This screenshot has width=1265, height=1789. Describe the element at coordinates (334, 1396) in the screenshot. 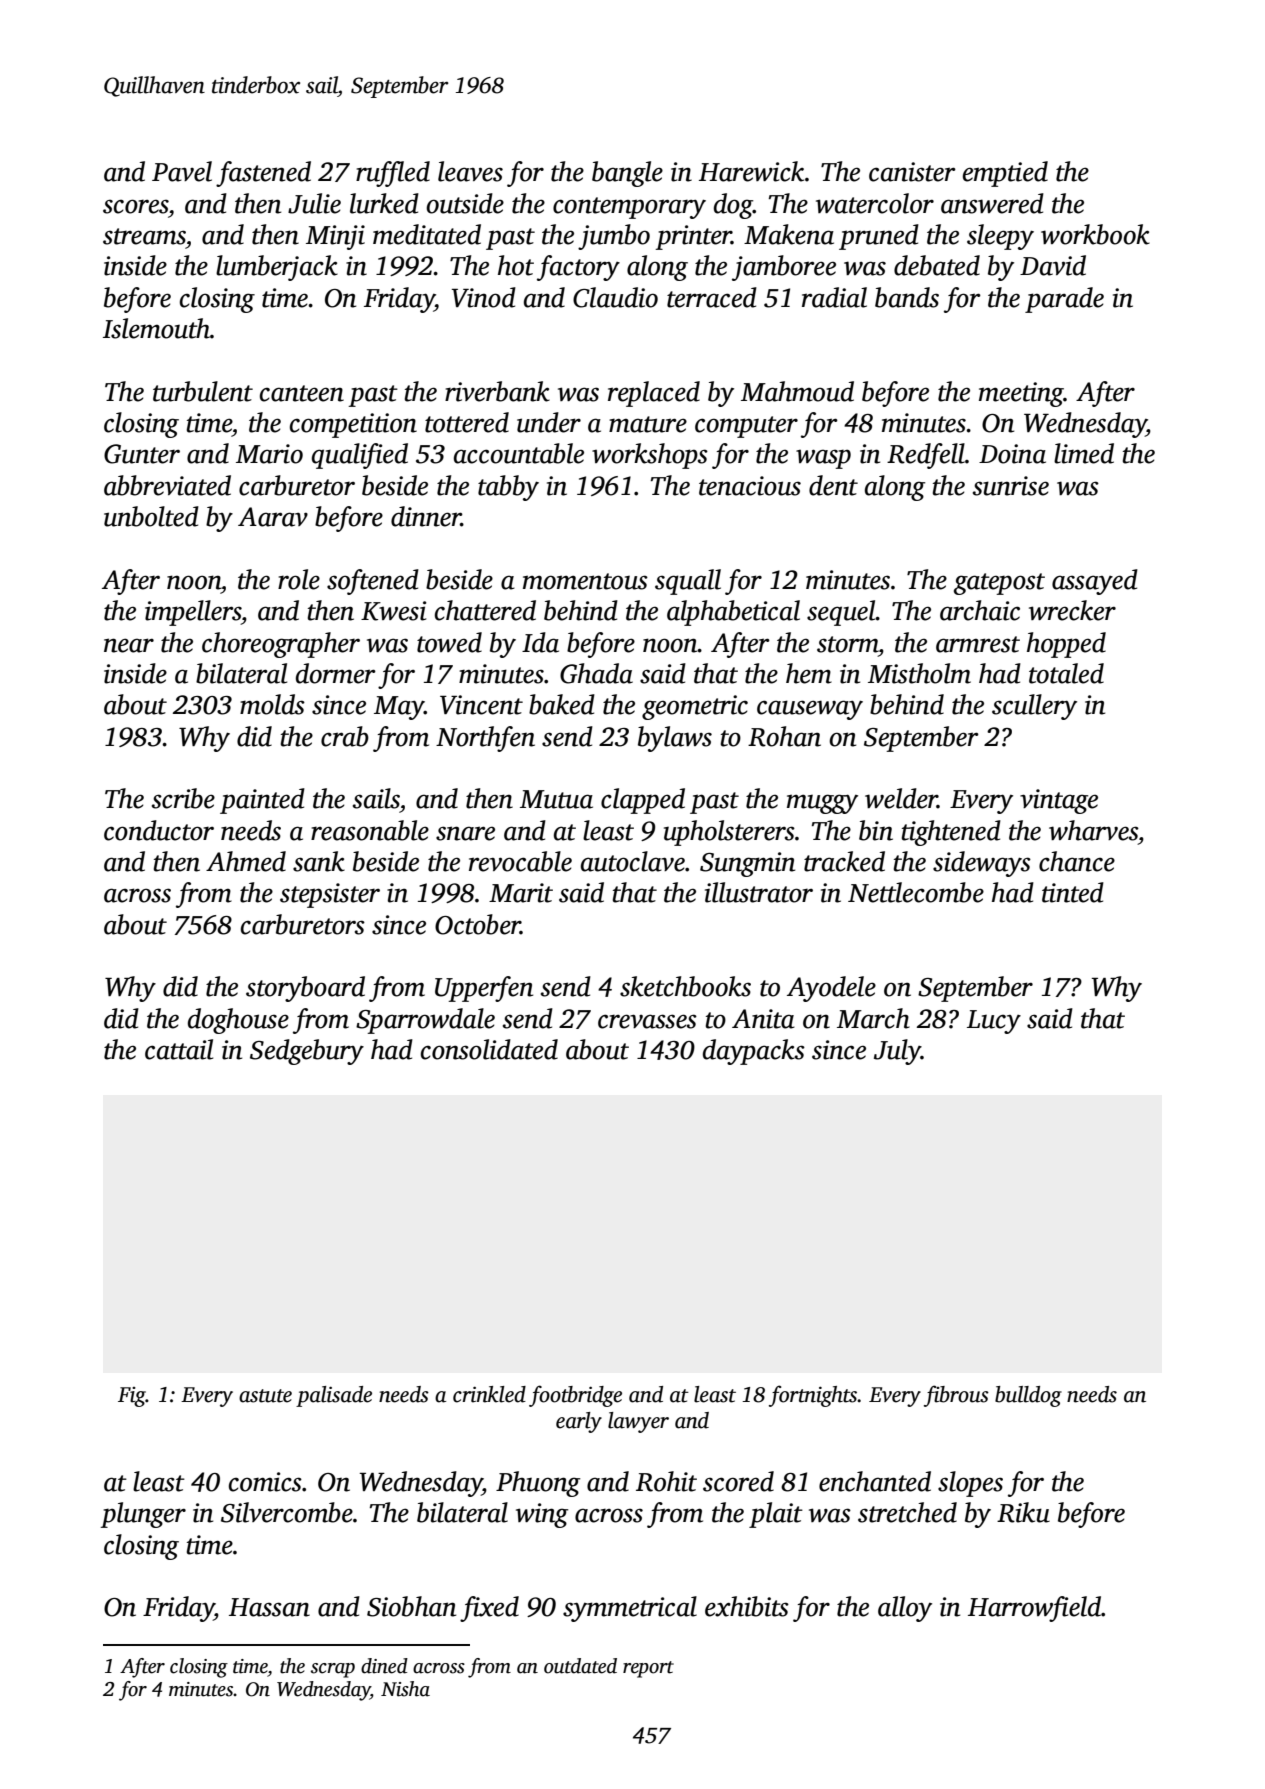

I see `palisade` at that location.
